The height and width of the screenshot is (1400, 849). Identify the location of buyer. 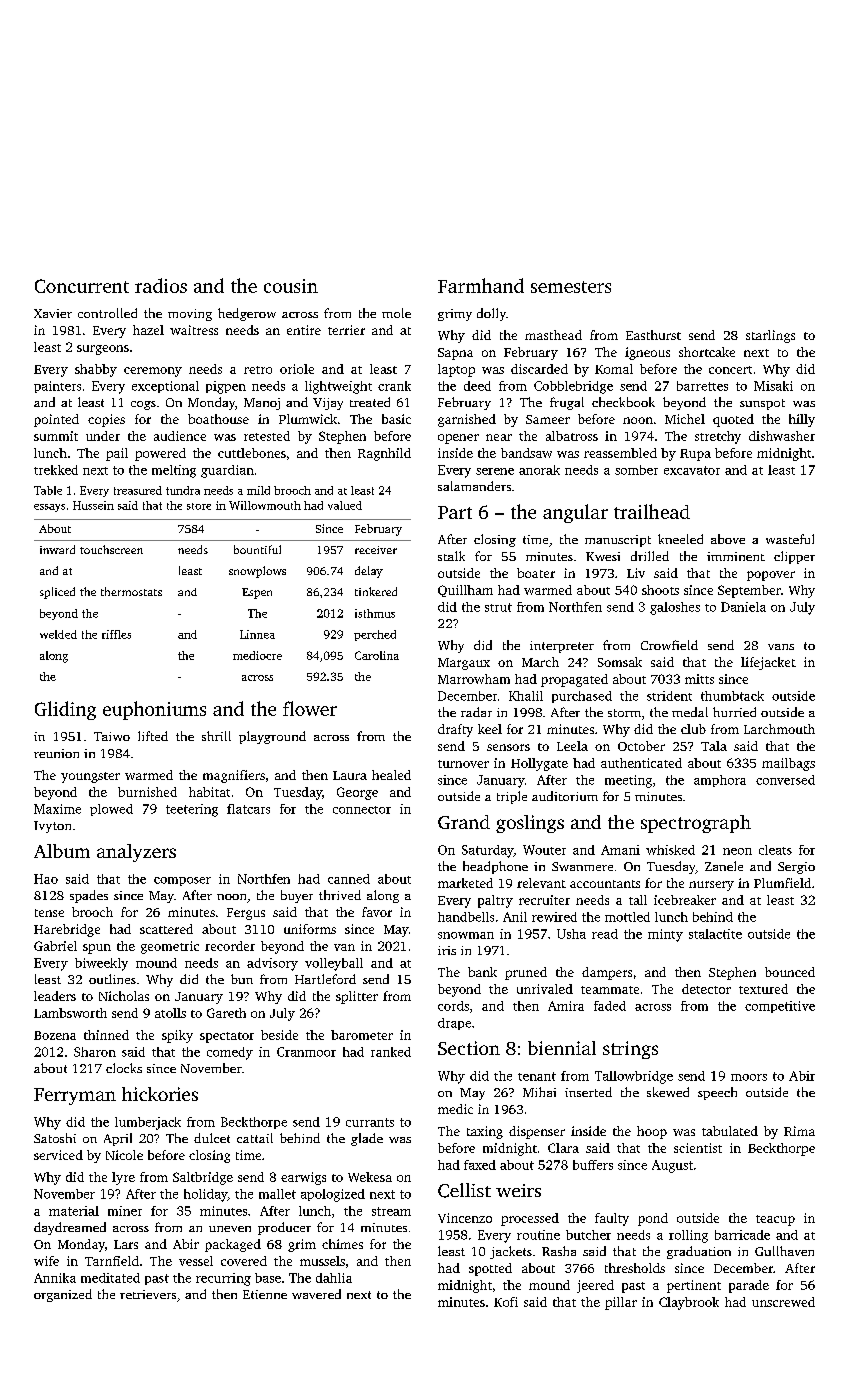
(297, 896).
